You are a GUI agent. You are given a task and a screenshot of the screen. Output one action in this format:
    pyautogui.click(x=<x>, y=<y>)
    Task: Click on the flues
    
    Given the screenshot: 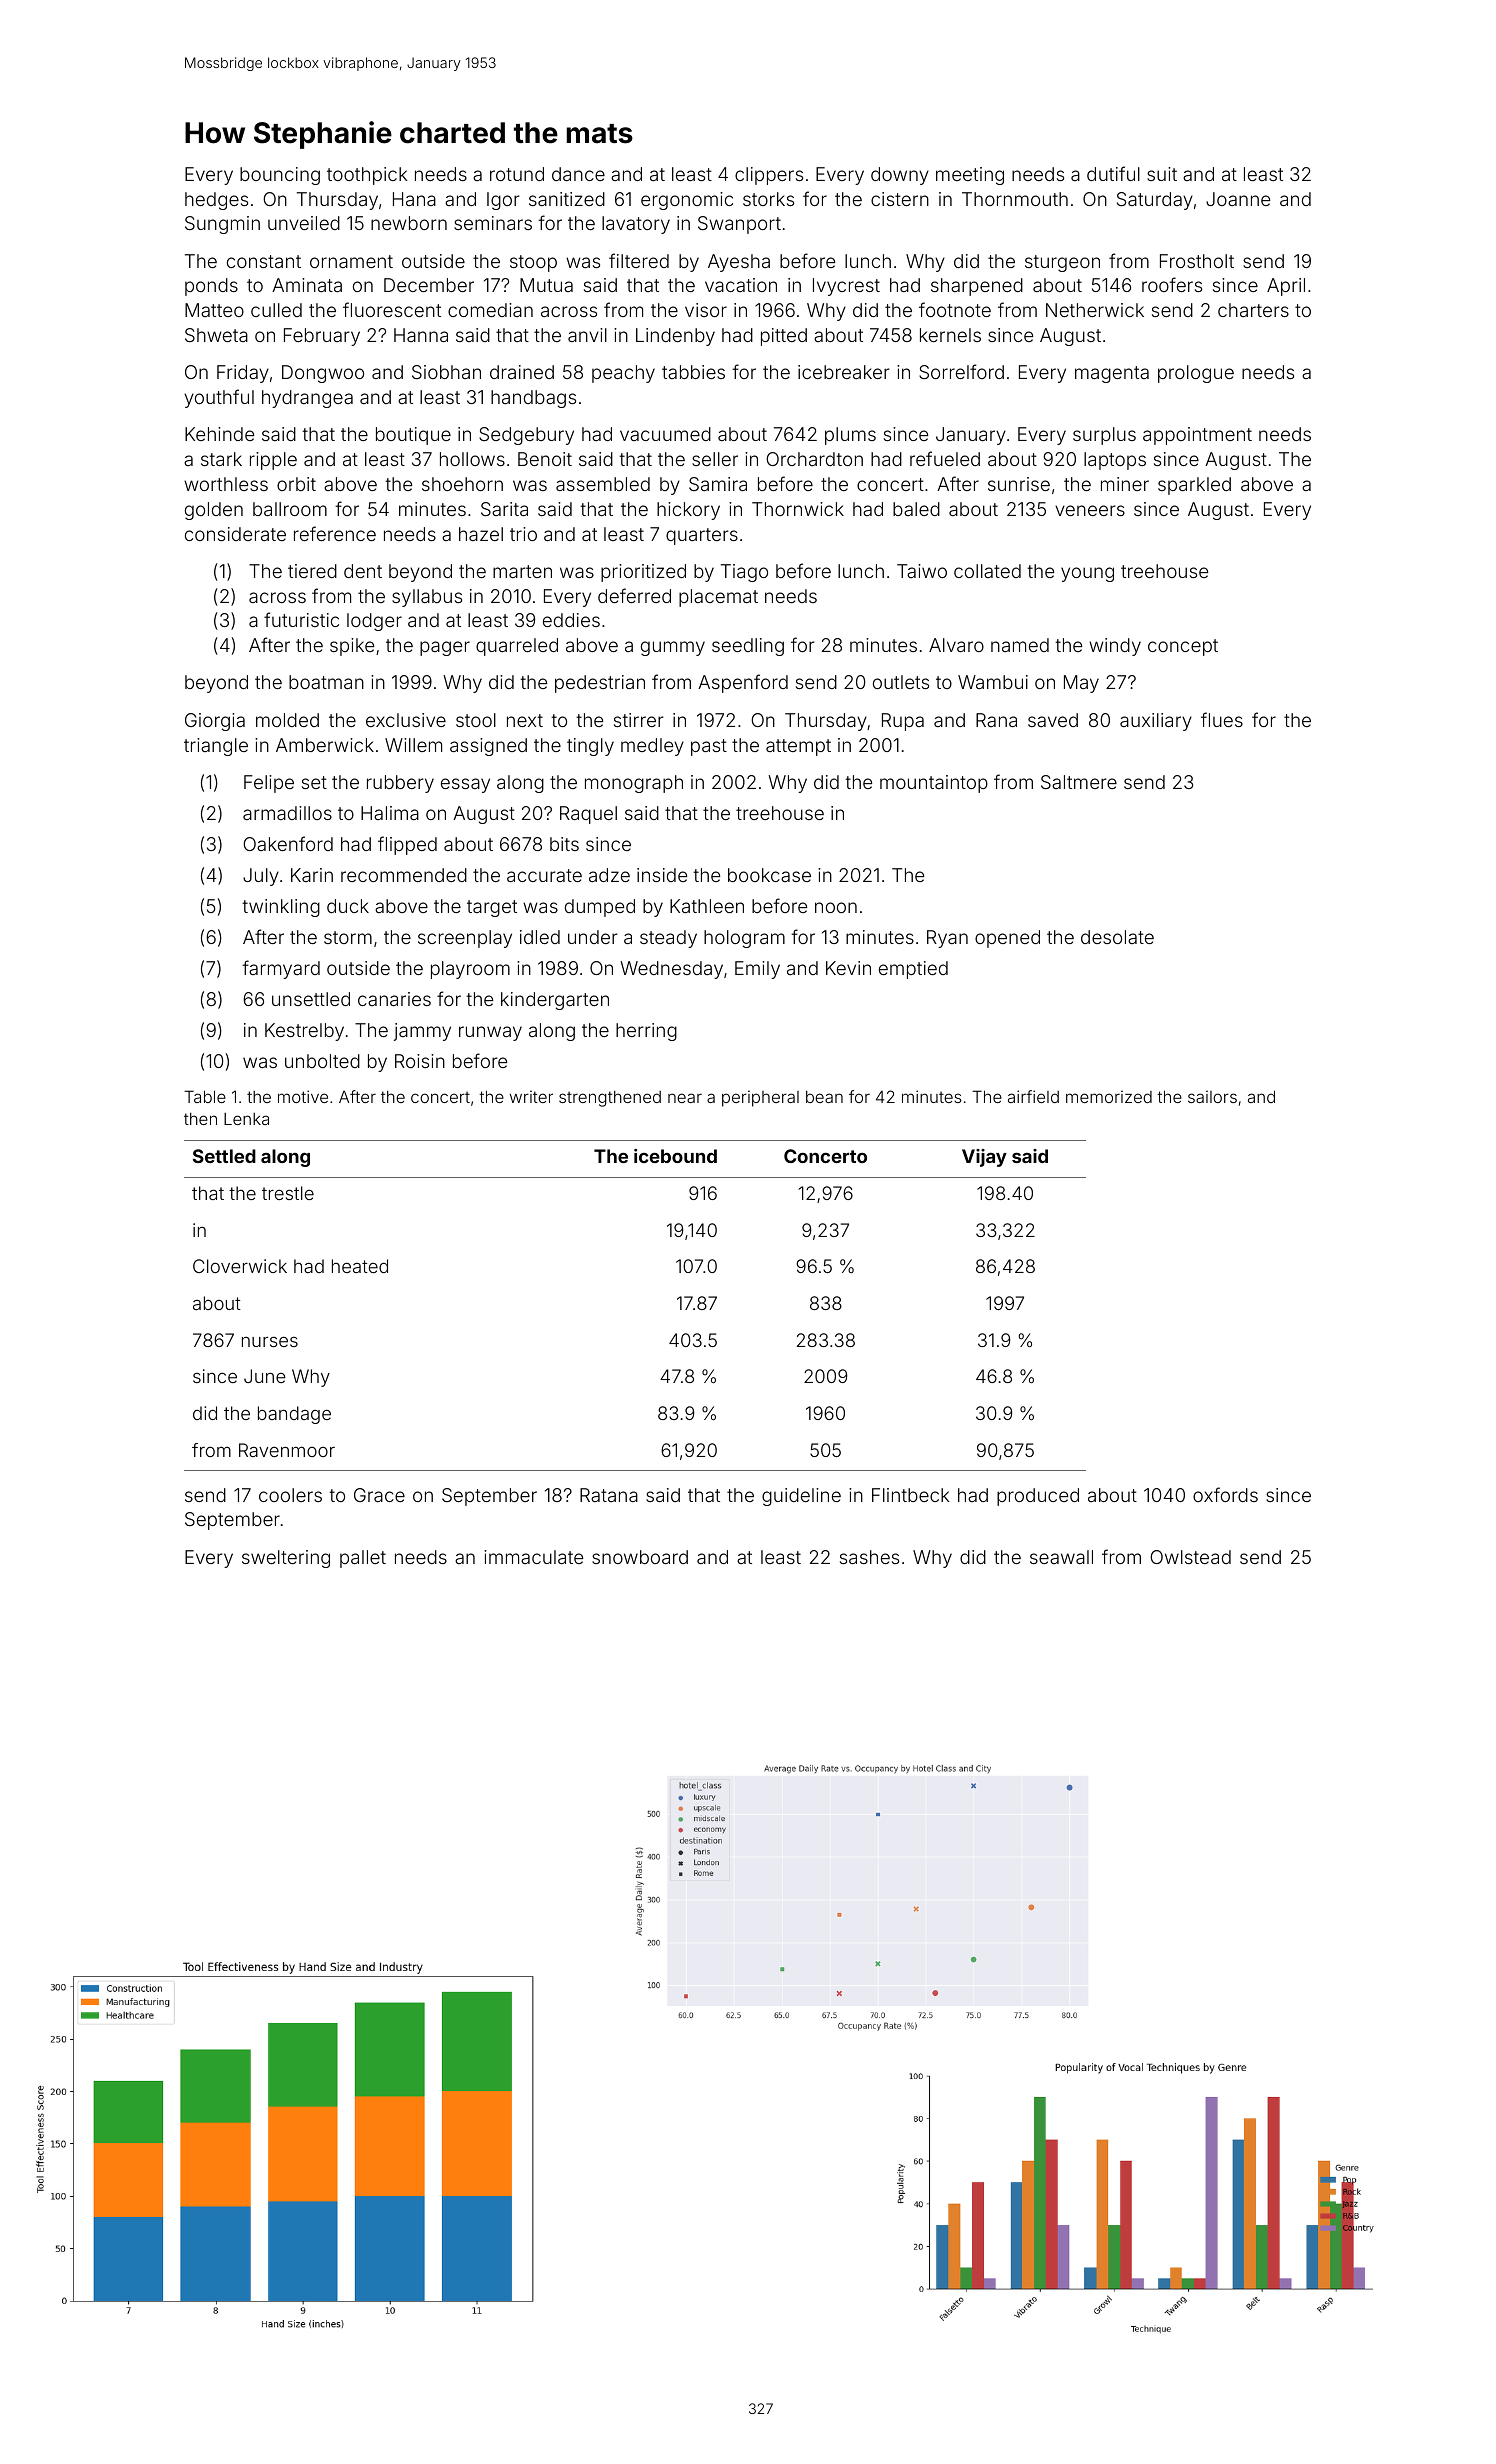 What is the action you would take?
    pyautogui.click(x=1222, y=719)
